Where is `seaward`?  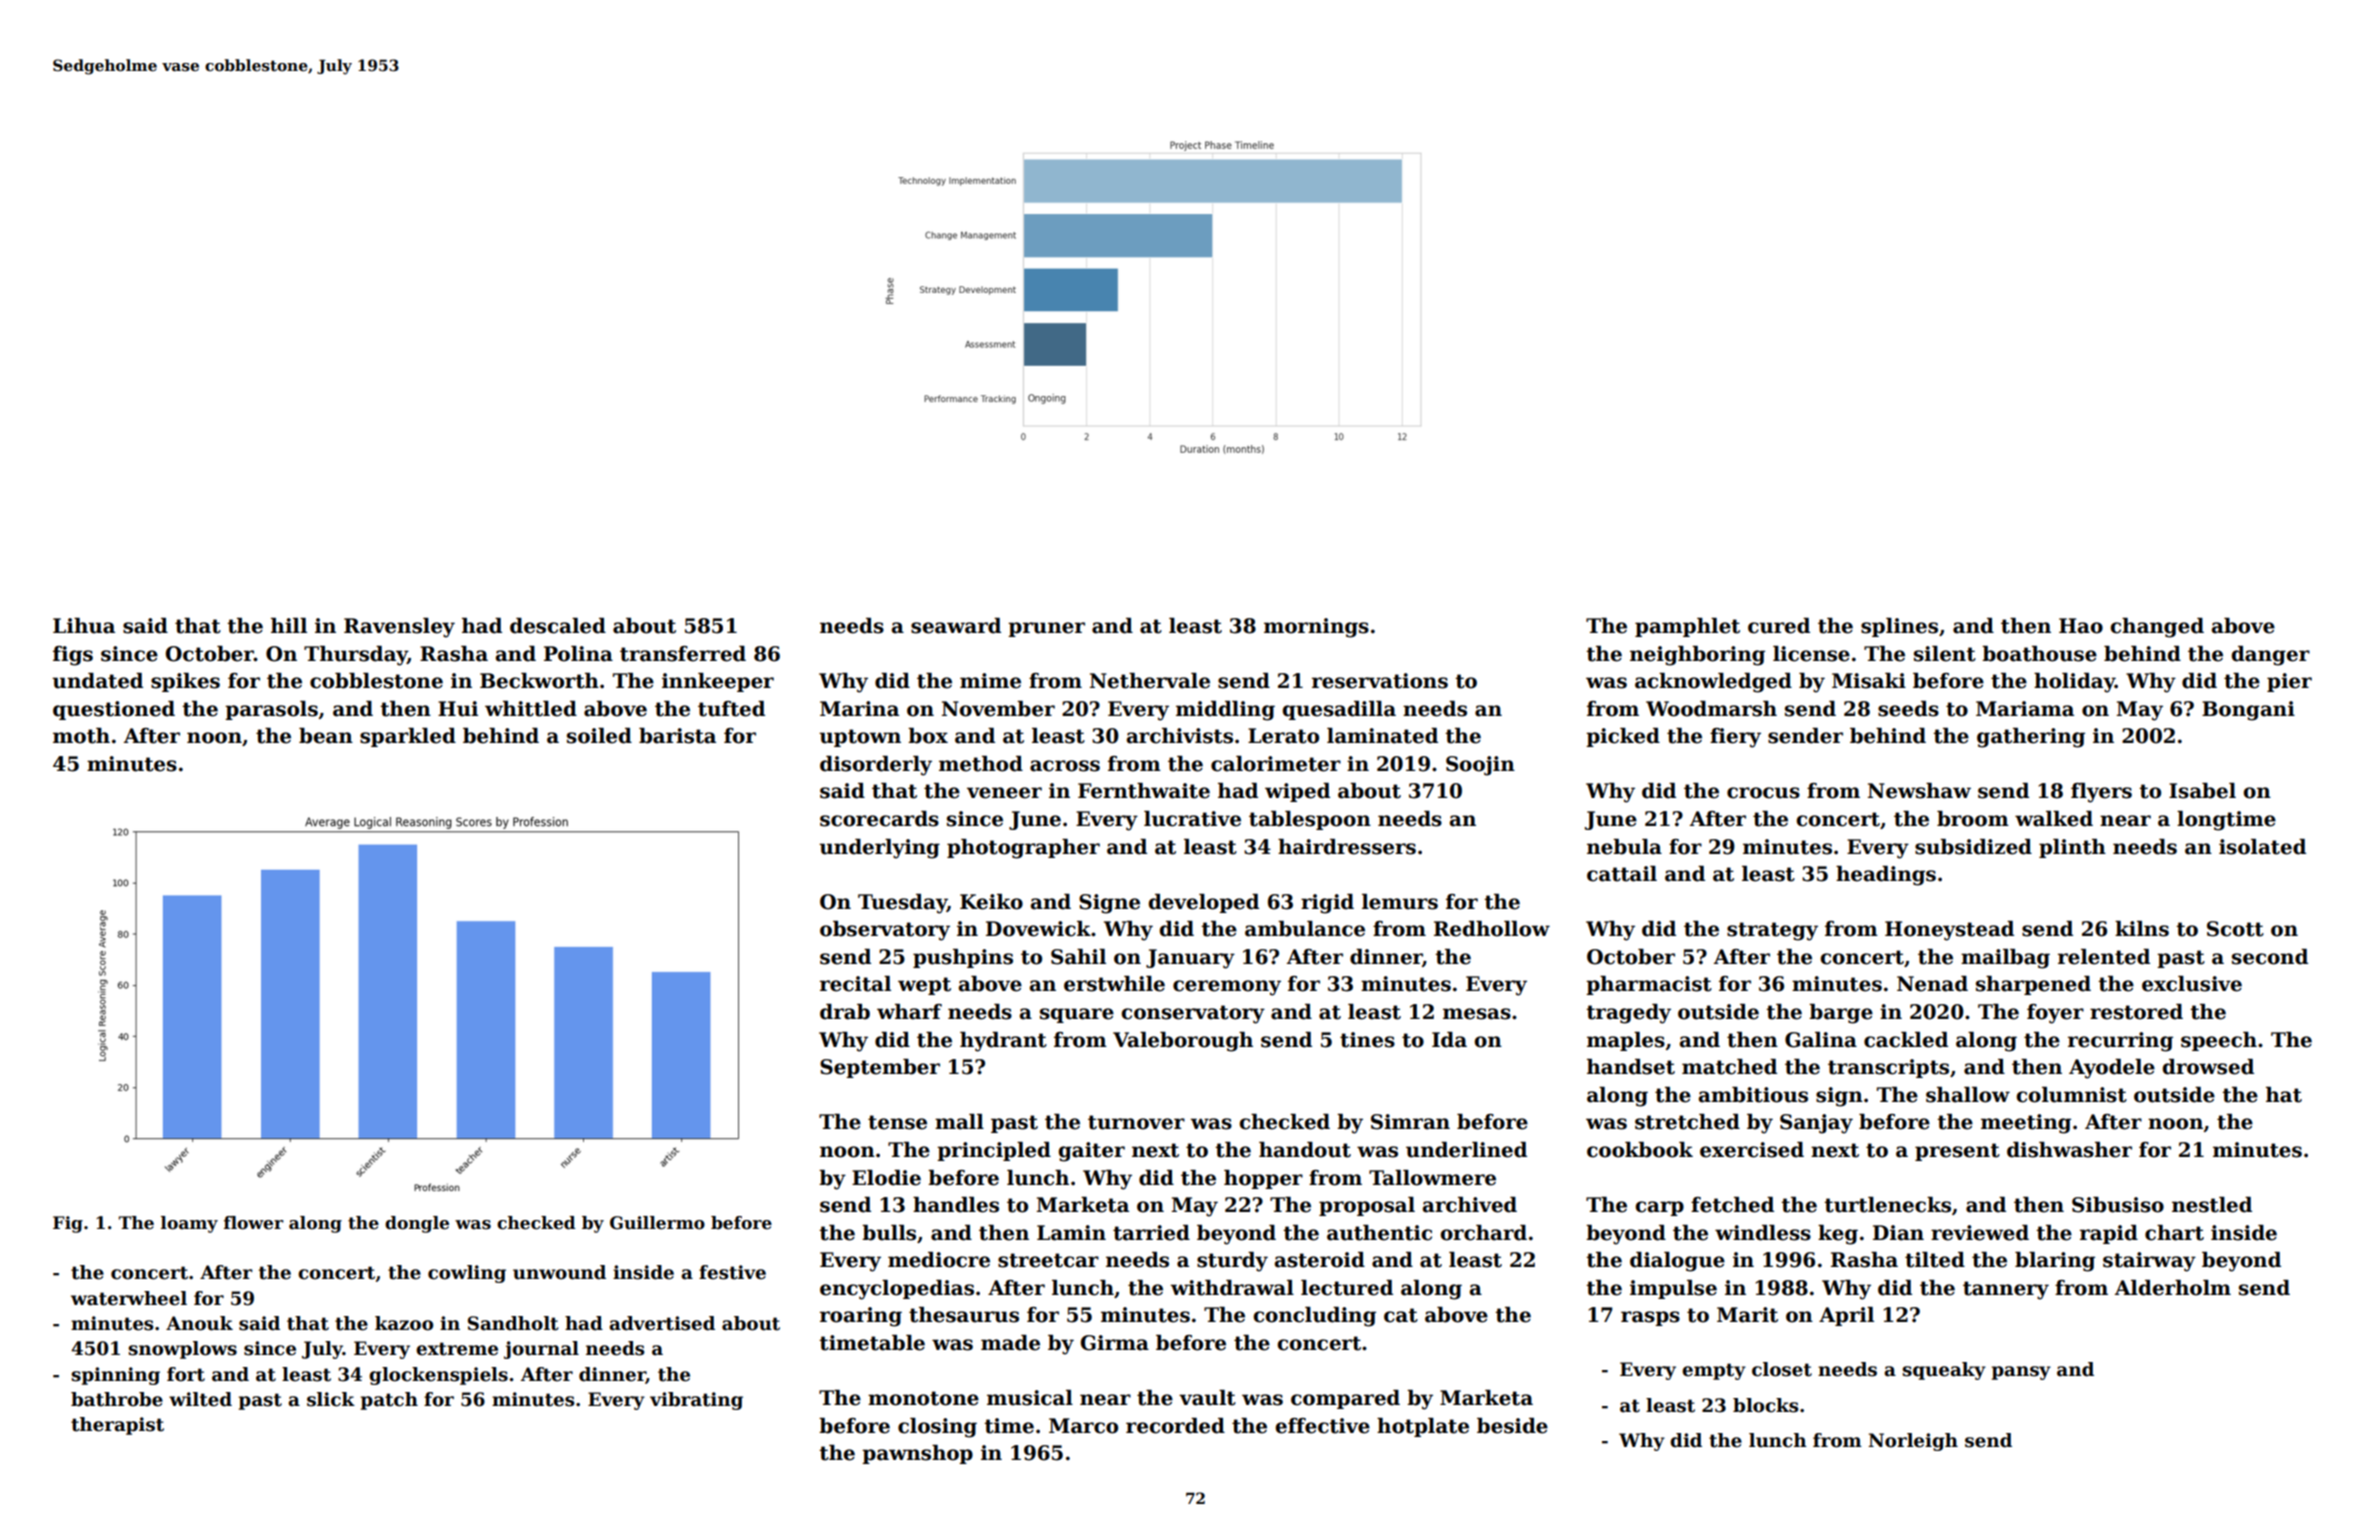
seaward is located at coordinates (956, 626).
